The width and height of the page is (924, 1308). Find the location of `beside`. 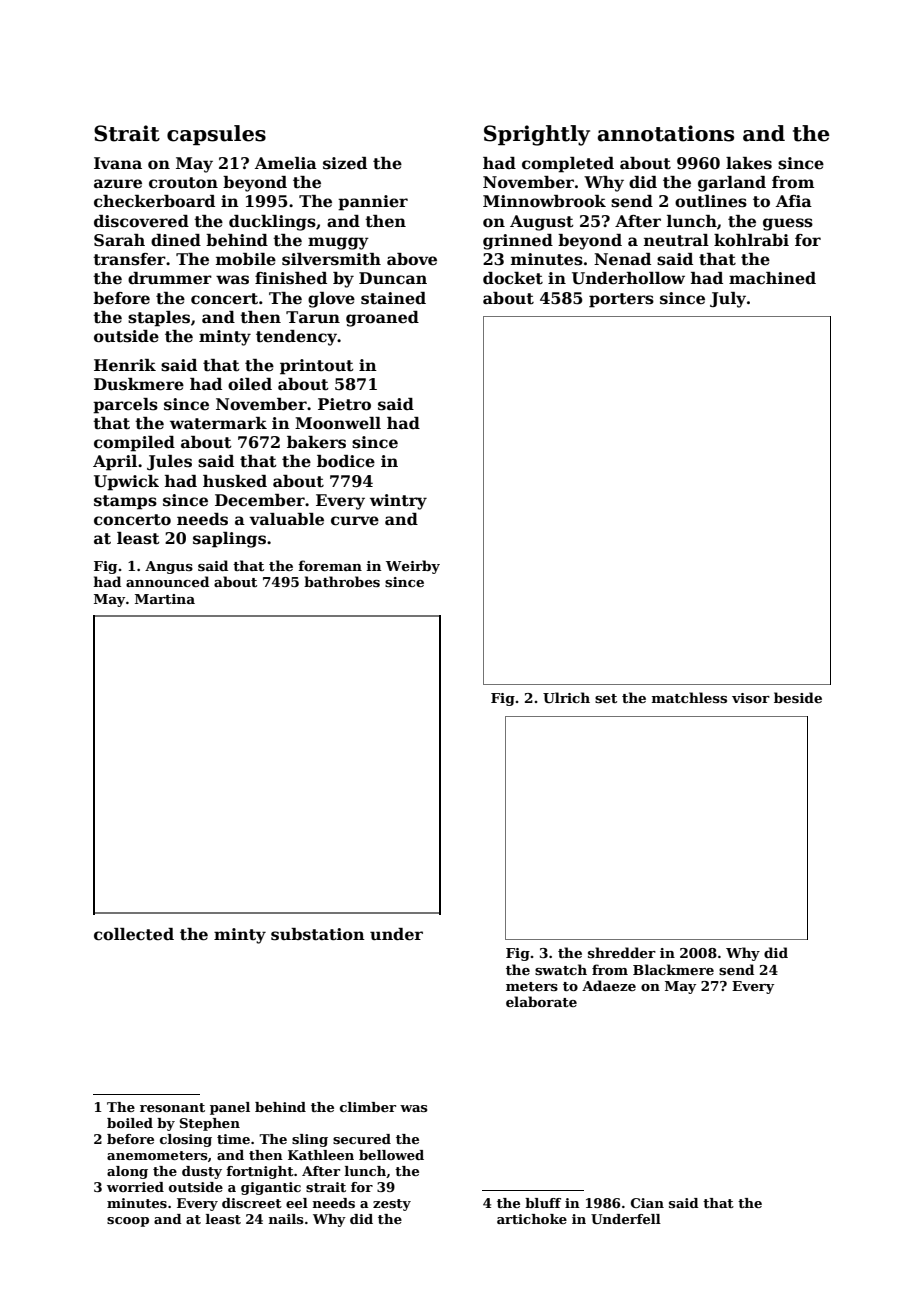

beside is located at coordinates (798, 697).
